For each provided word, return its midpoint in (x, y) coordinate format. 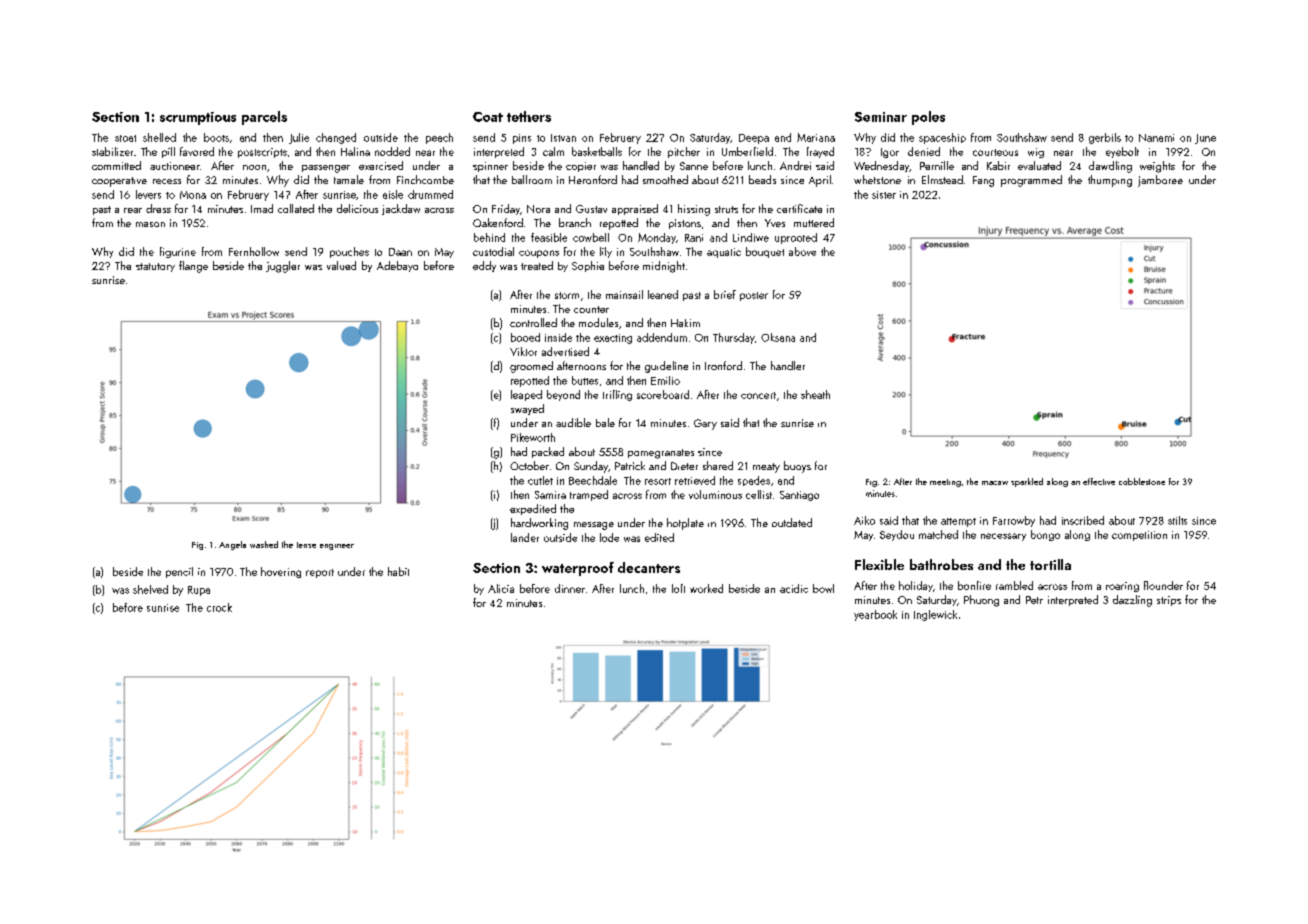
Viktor (523, 351)
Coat (488, 117)
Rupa (199, 591)
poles (928, 118)
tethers (529, 116)
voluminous (715, 494)
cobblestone (1142, 481)
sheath (815, 394)
